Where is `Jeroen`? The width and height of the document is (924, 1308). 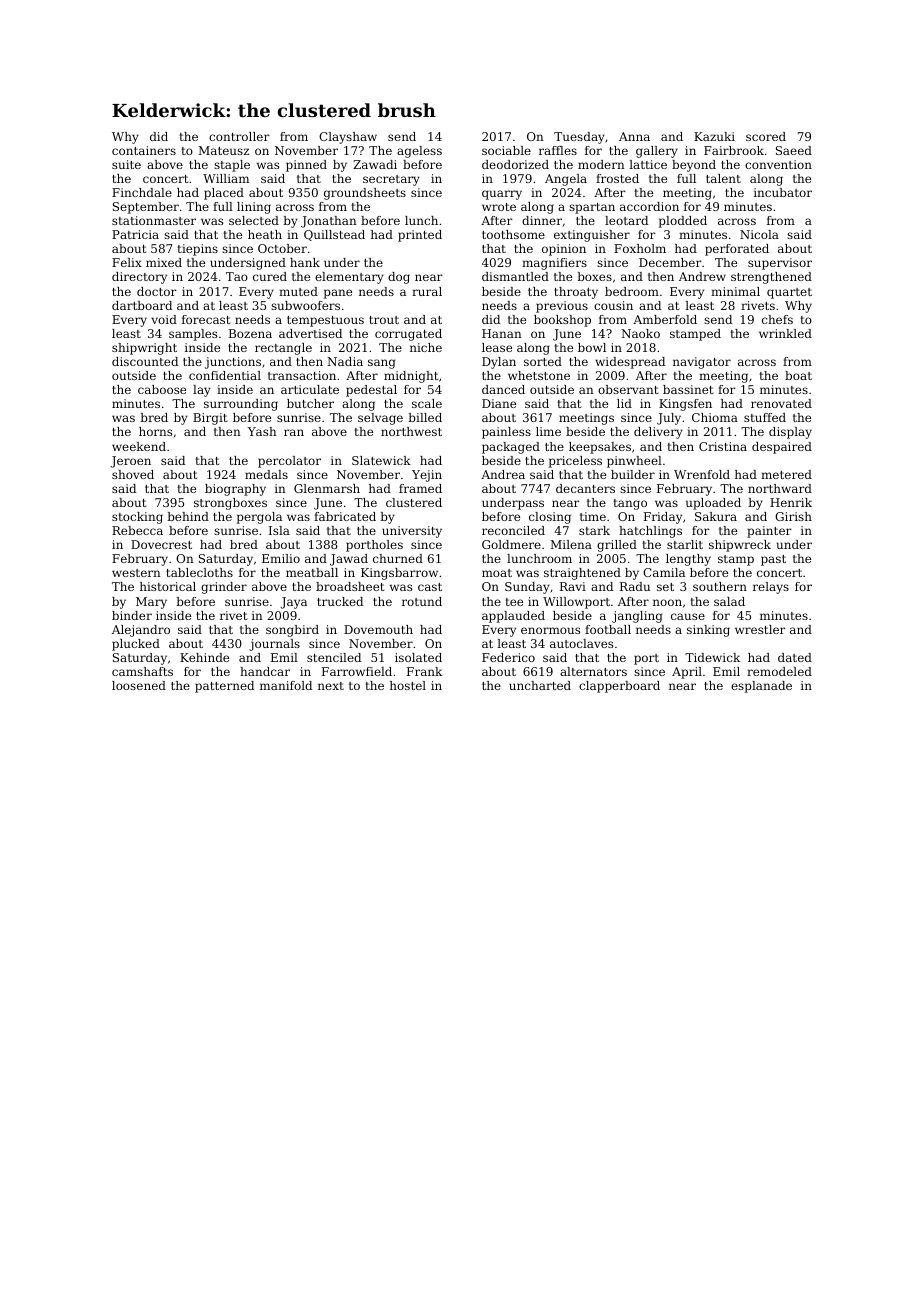 Jeroen is located at coordinates (130, 462).
